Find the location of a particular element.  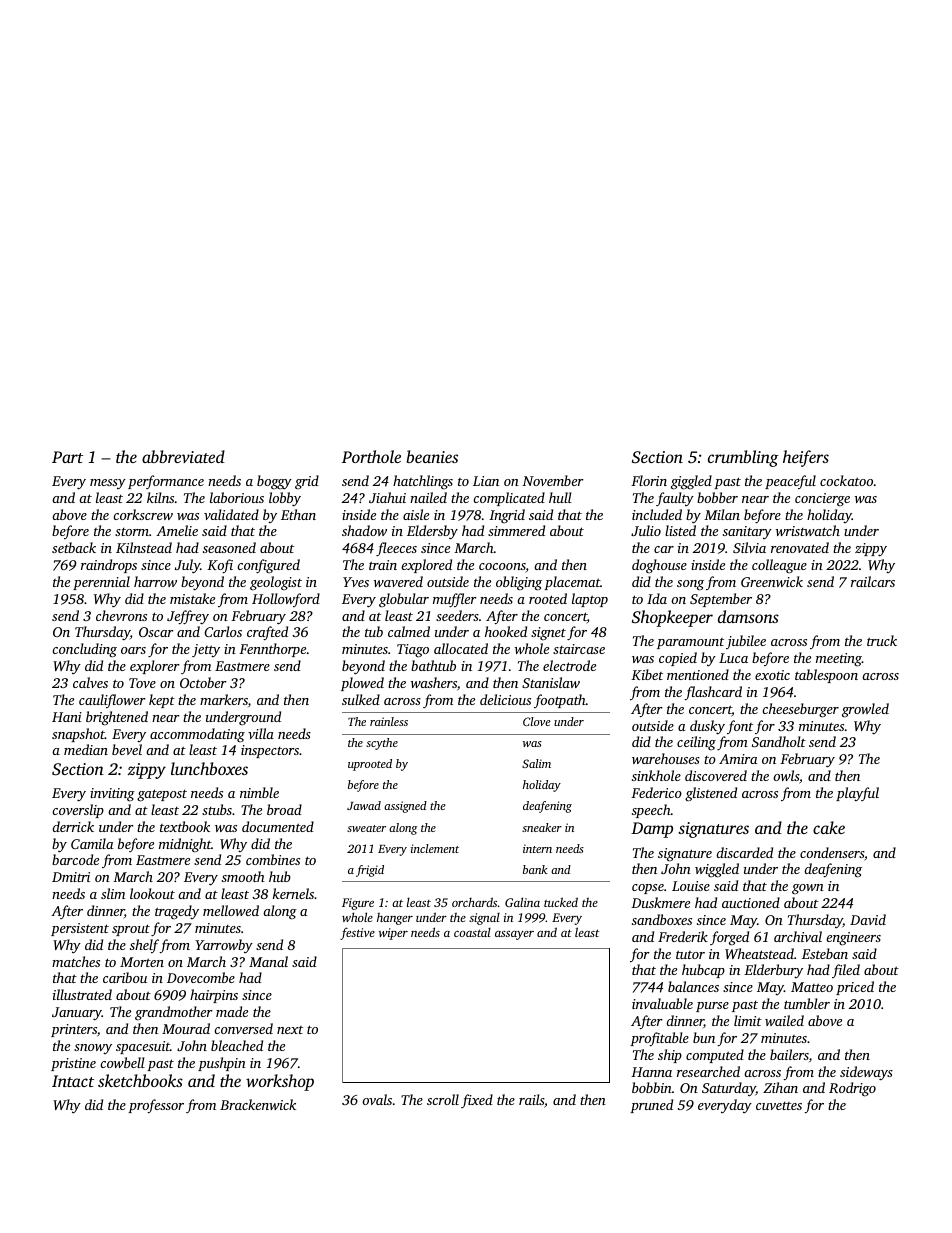

beanies is located at coordinates (432, 456).
